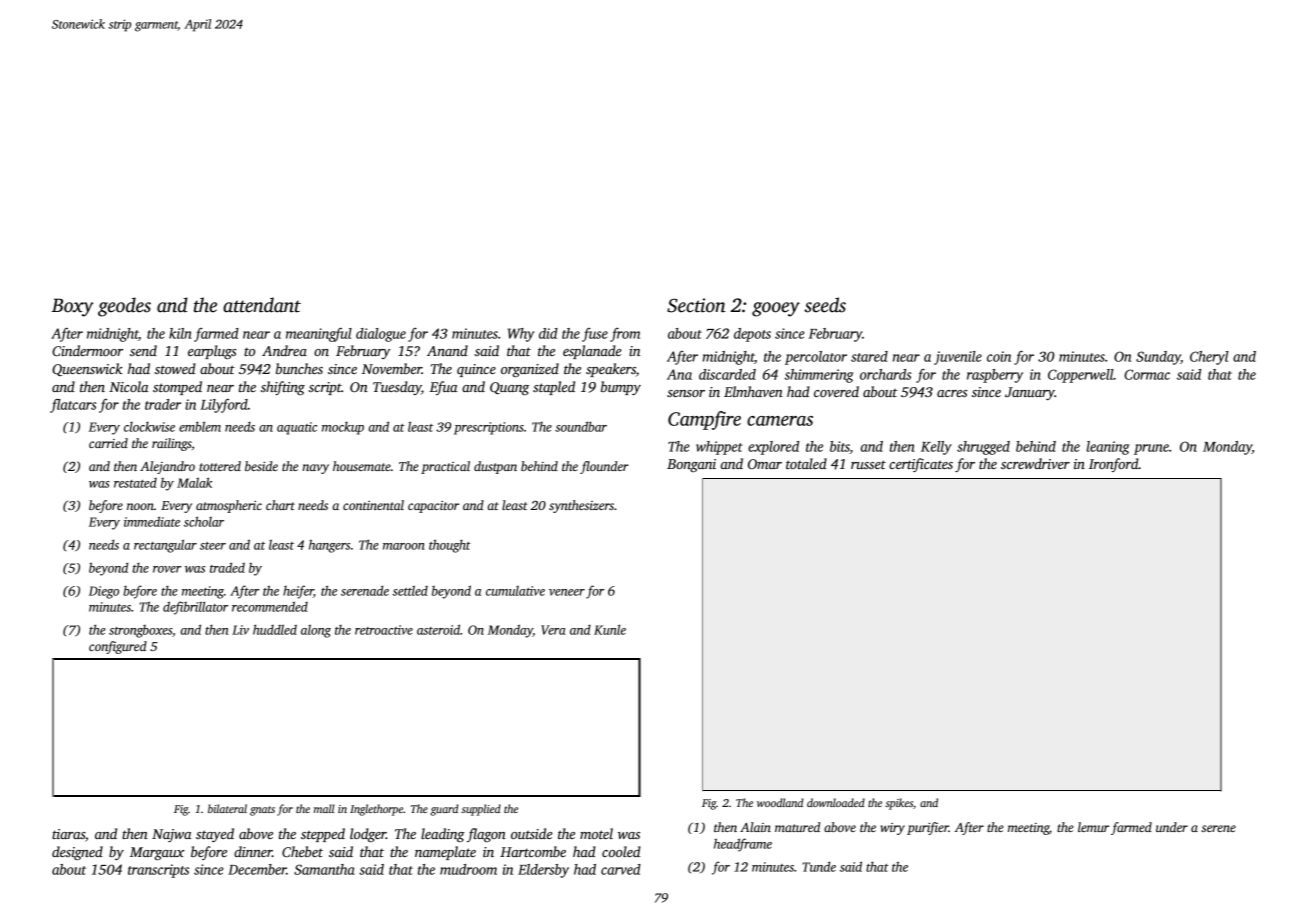 The width and height of the screenshot is (1308, 924). I want to click on Kunle, so click(610, 629).
